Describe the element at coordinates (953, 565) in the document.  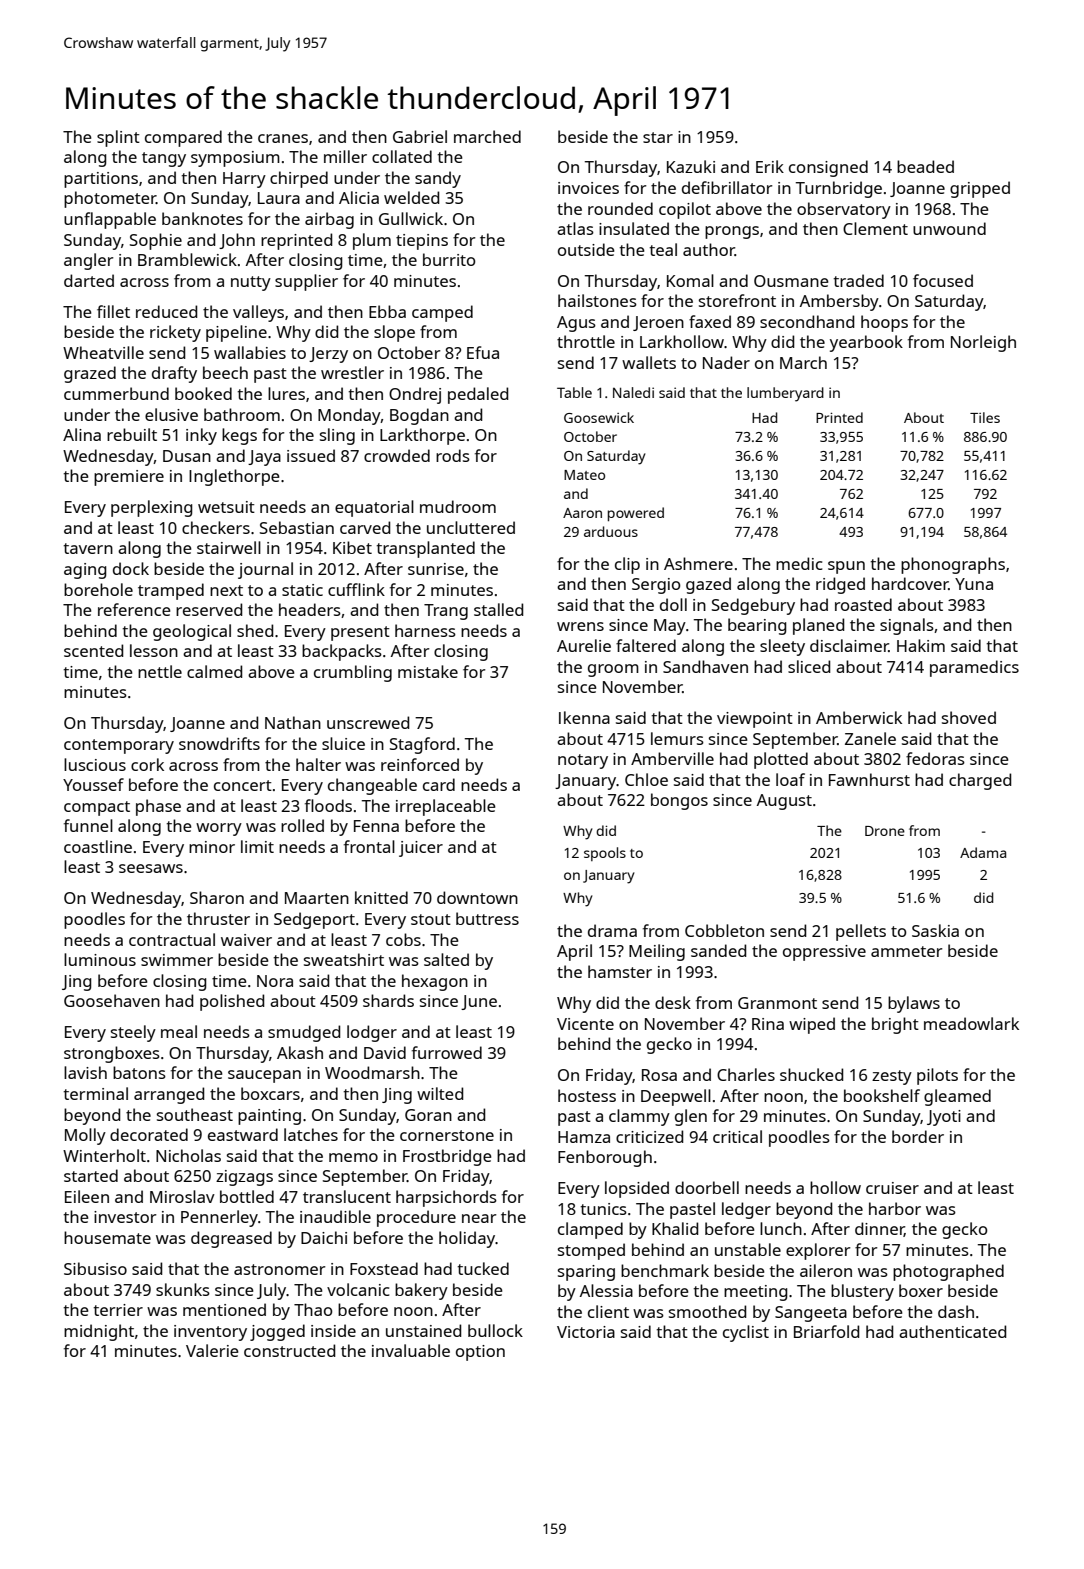
I see `phonographs` at that location.
